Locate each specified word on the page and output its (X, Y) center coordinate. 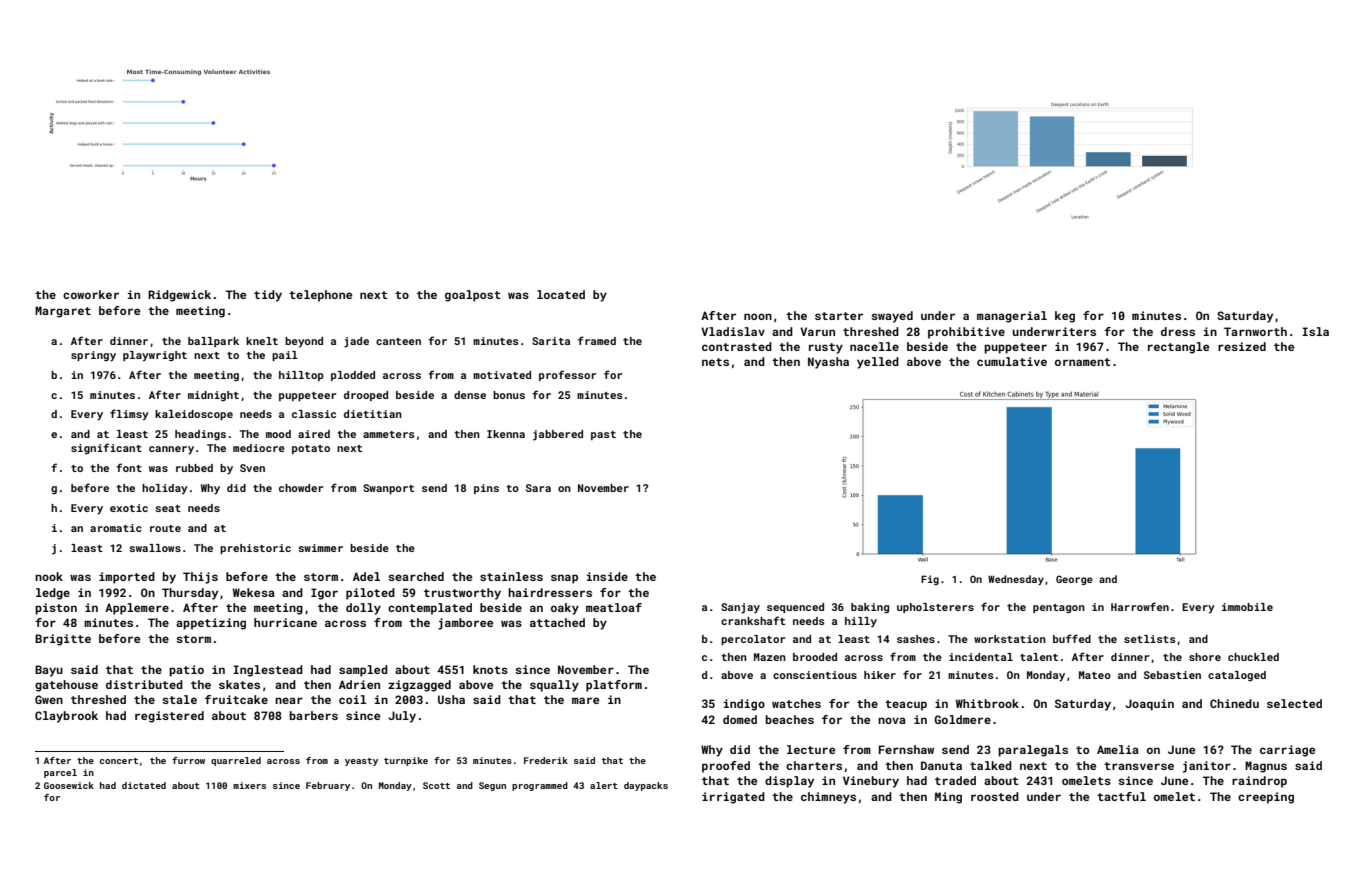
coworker (91, 294)
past (603, 435)
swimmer (320, 548)
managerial (1012, 317)
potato (311, 449)
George (1074, 580)
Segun (492, 786)
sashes (916, 639)
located (561, 294)
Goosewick (69, 785)
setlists (1150, 639)
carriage (1287, 751)
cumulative (1012, 361)
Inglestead (268, 671)
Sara (538, 488)
